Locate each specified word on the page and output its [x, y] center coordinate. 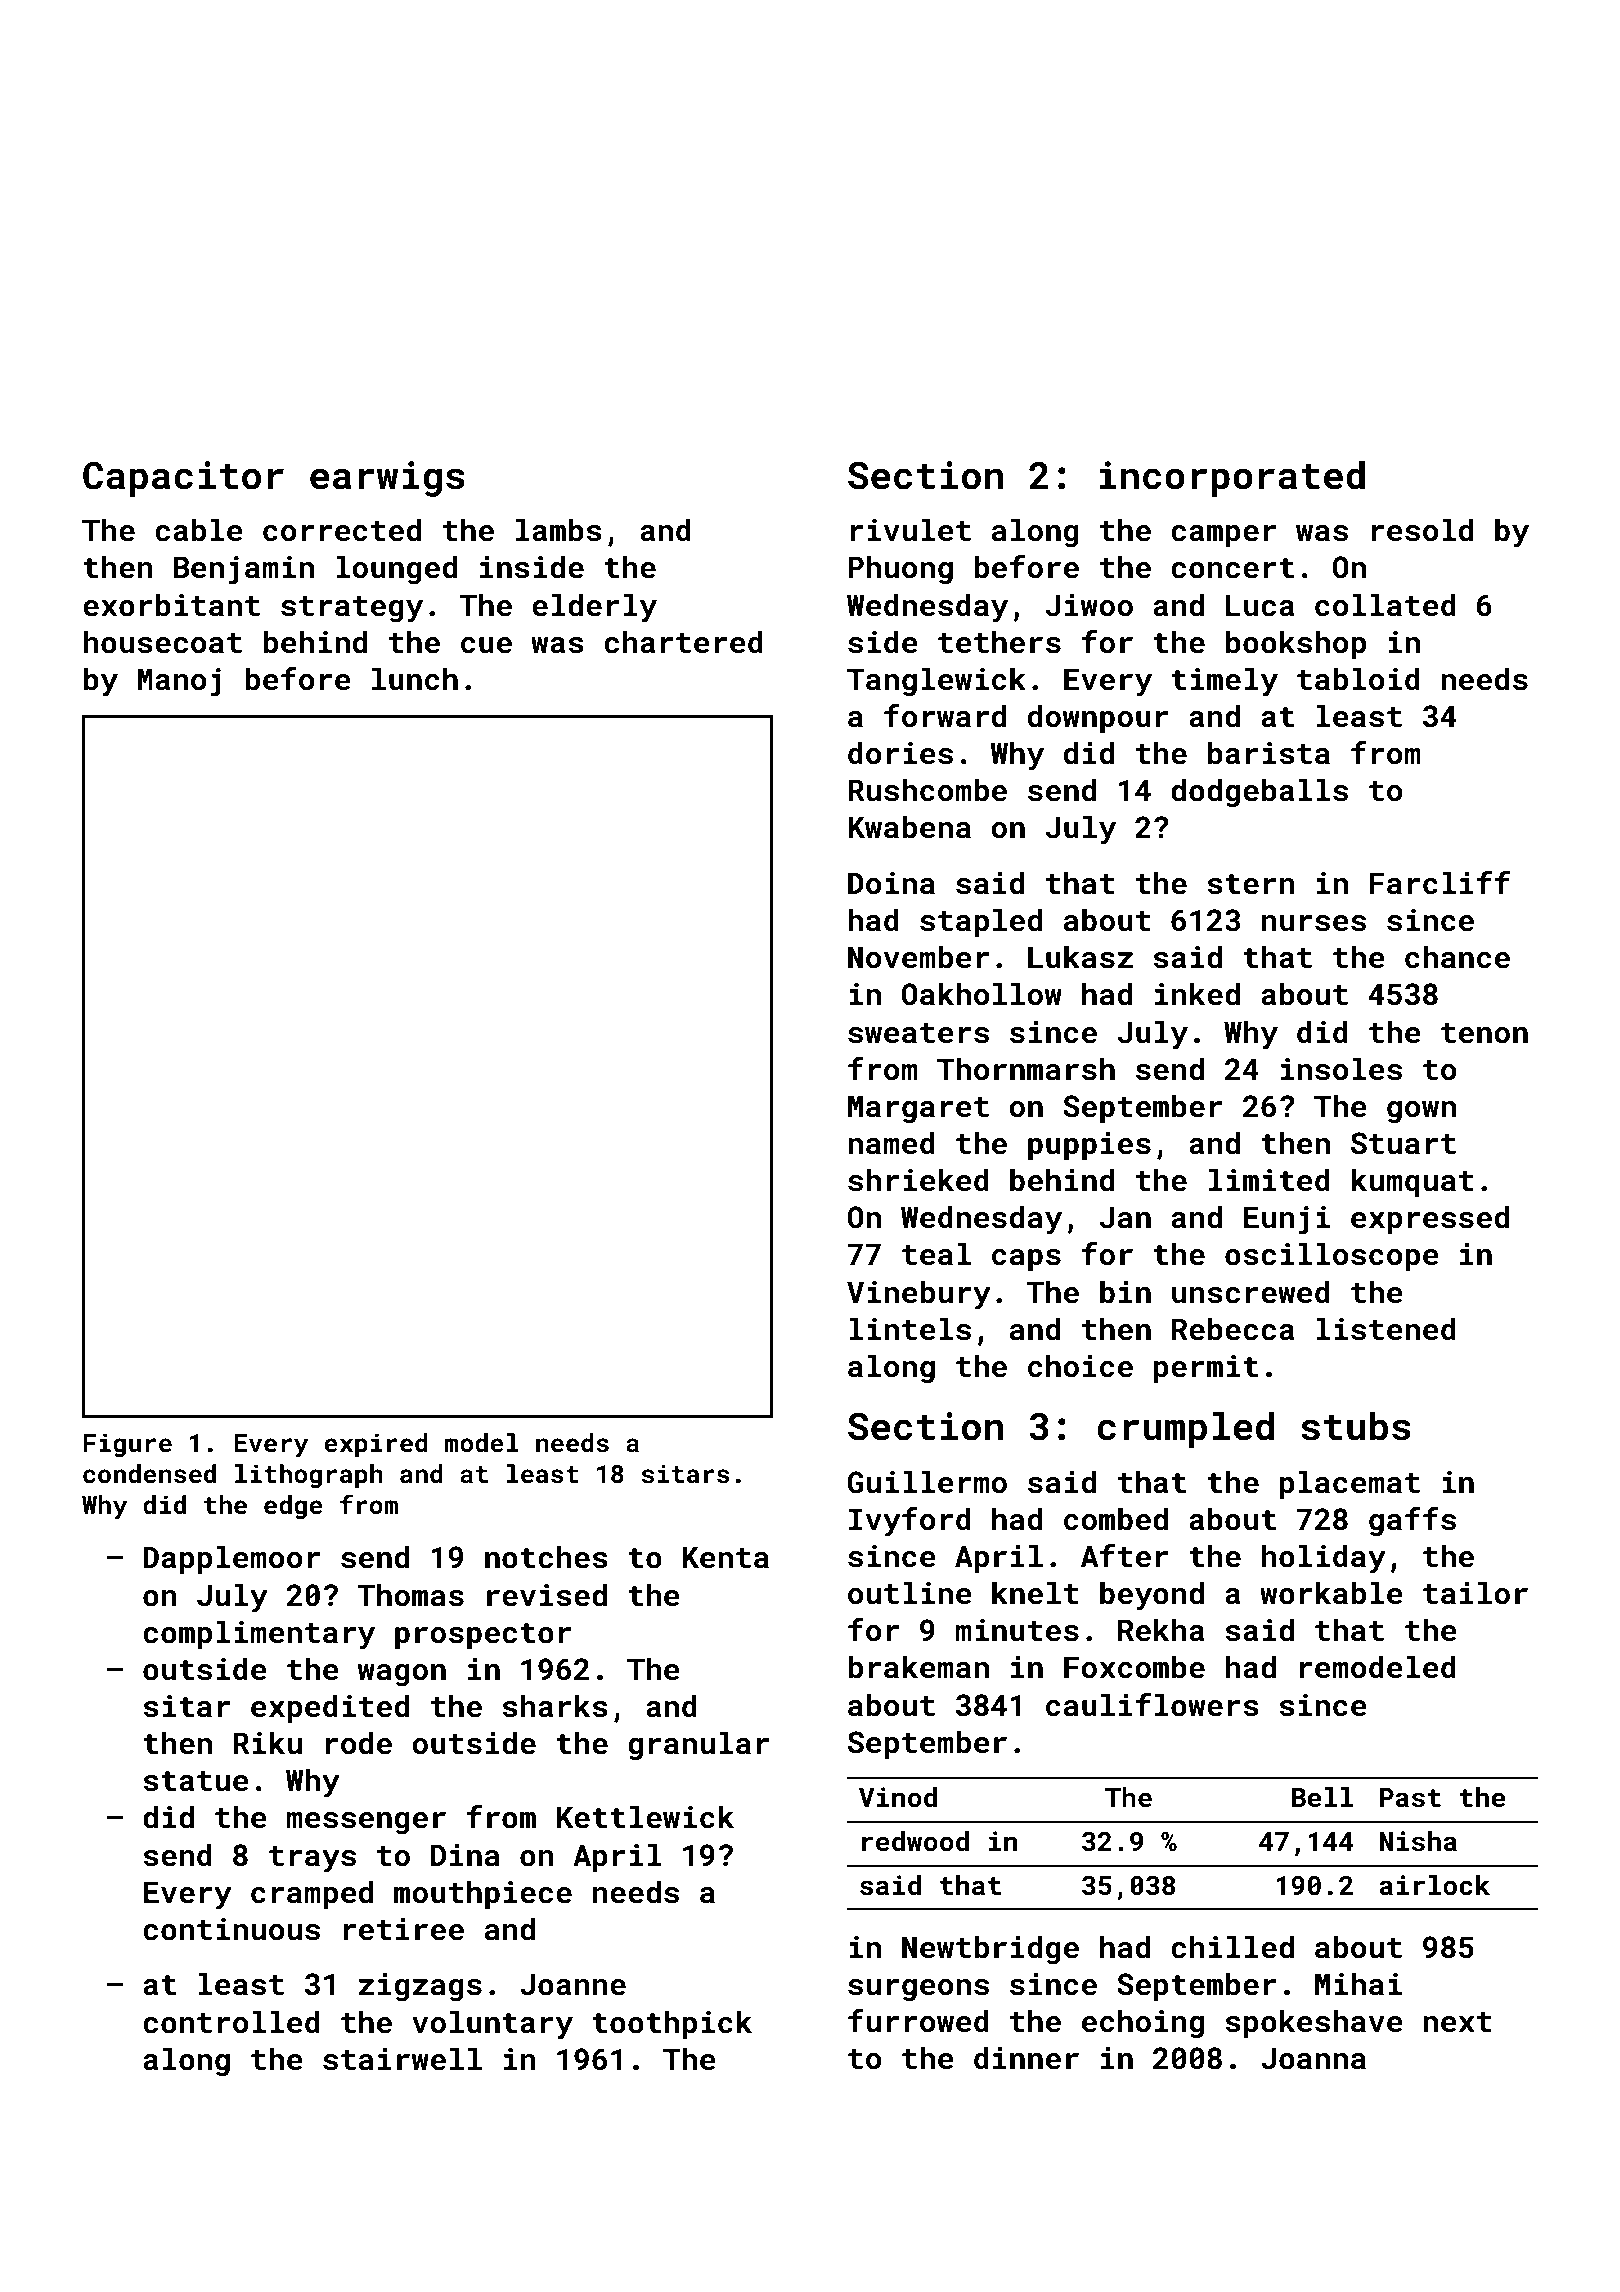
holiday [1324, 1559]
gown [1421, 1112]
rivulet [911, 530]
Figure [127, 1445]
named [891, 1143]
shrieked [918, 1180]
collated [1385, 605]
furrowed [918, 2021]
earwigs [387, 479]
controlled [231, 2022]
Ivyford [910, 1522]
